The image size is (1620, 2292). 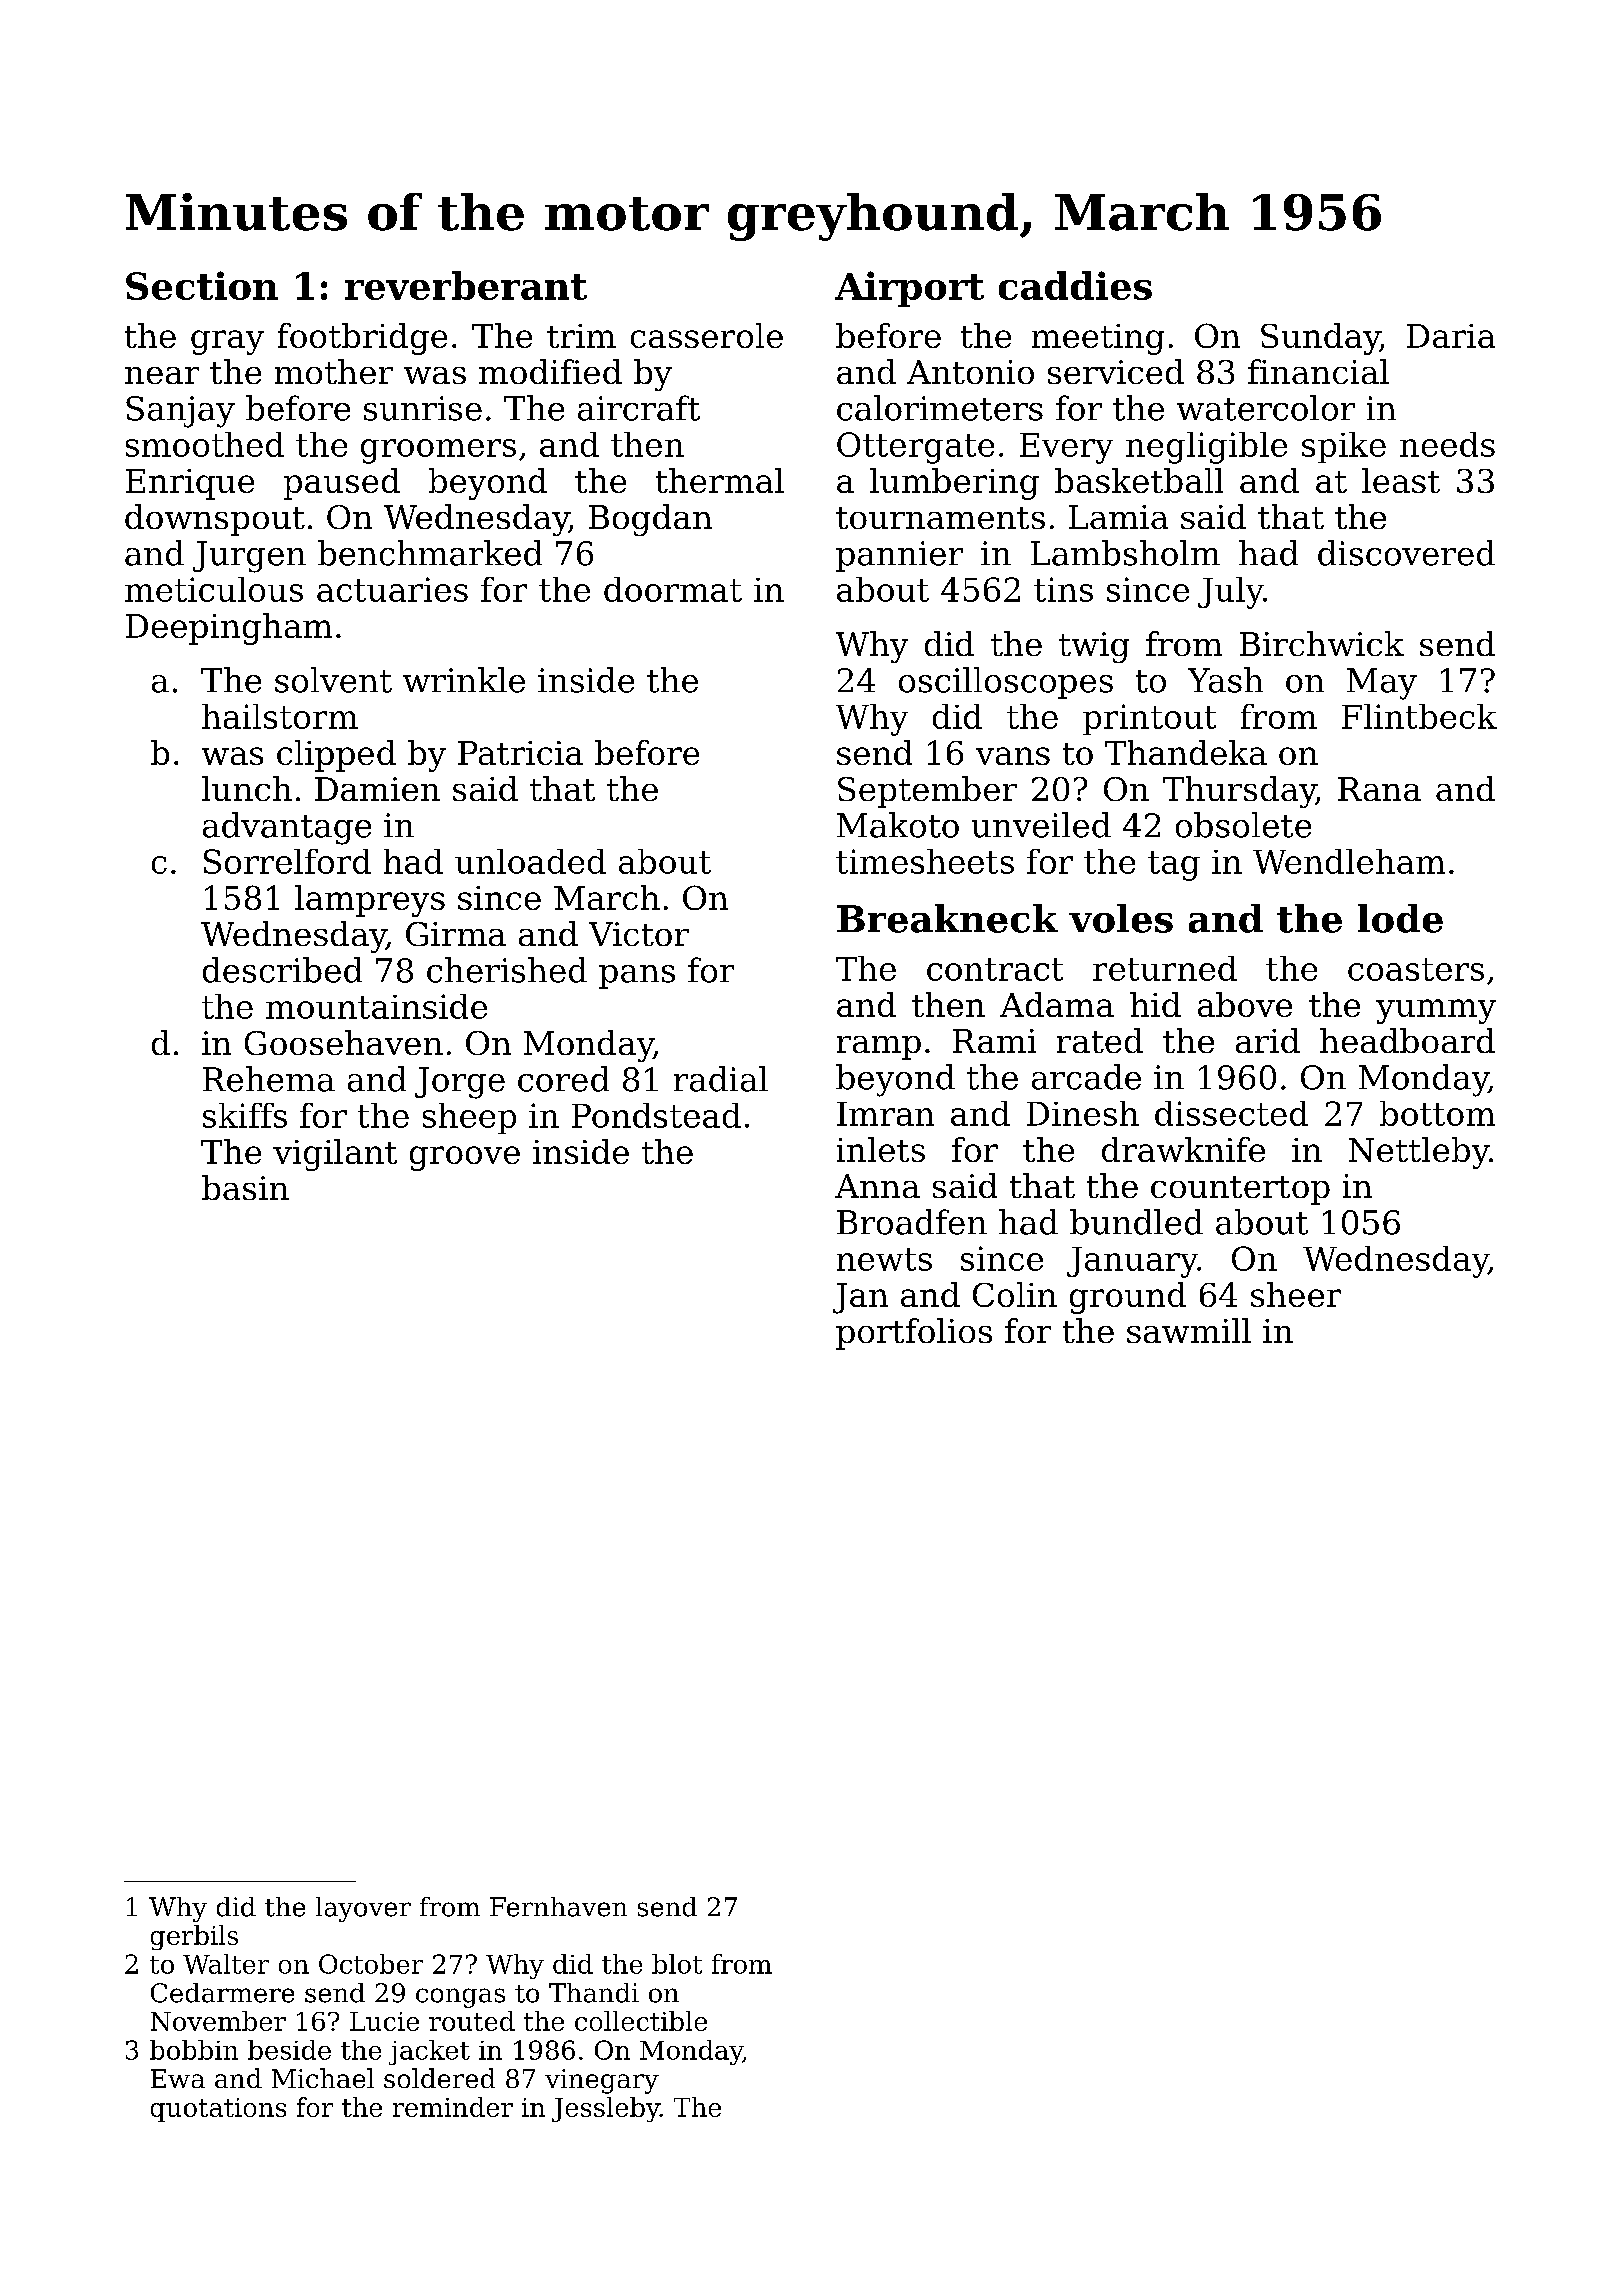 I want to click on routed, so click(x=472, y=2021).
